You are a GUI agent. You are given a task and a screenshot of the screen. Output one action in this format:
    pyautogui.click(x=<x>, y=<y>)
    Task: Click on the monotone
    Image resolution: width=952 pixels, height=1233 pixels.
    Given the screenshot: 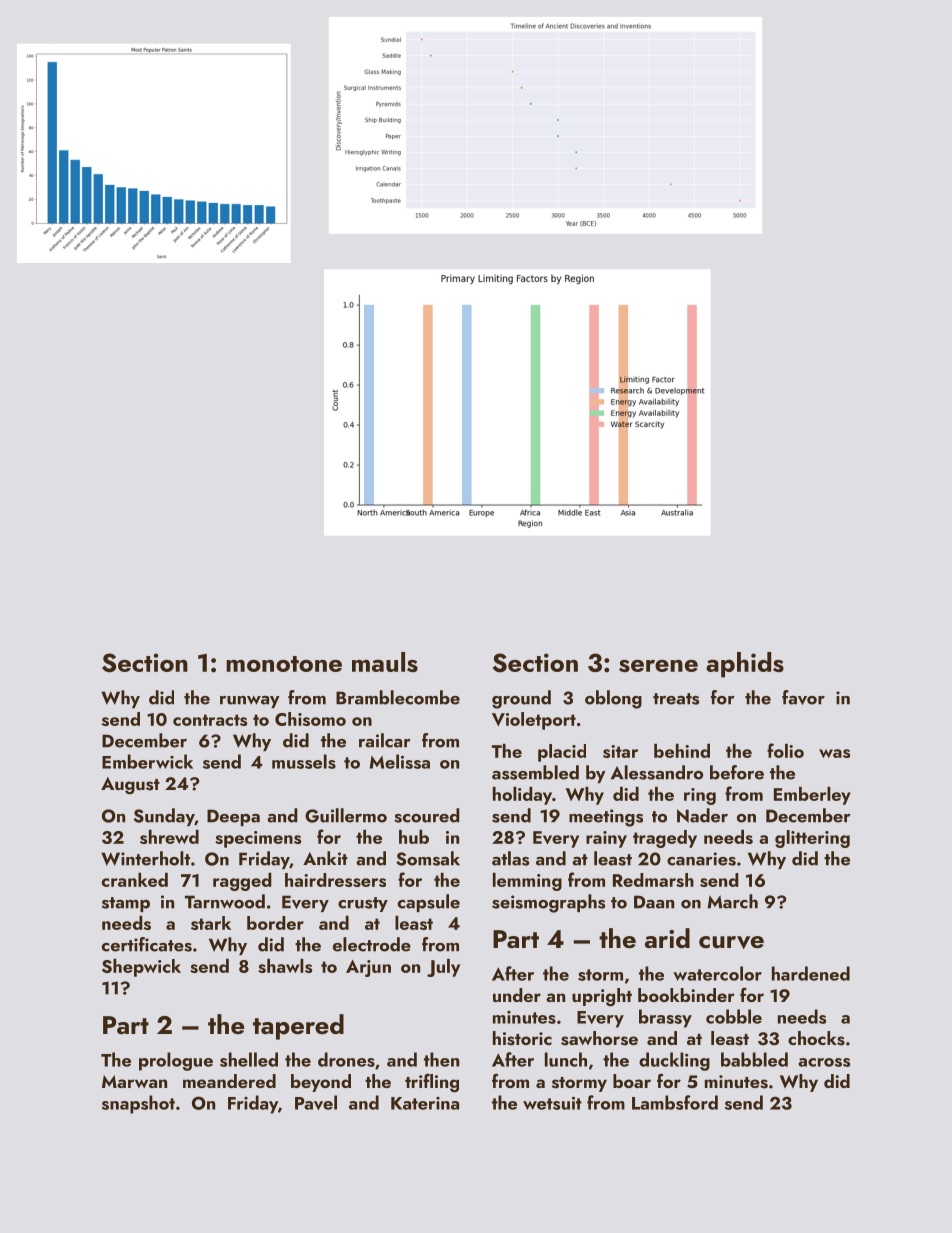 What is the action you would take?
    pyautogui.click(x=284, y=664)
